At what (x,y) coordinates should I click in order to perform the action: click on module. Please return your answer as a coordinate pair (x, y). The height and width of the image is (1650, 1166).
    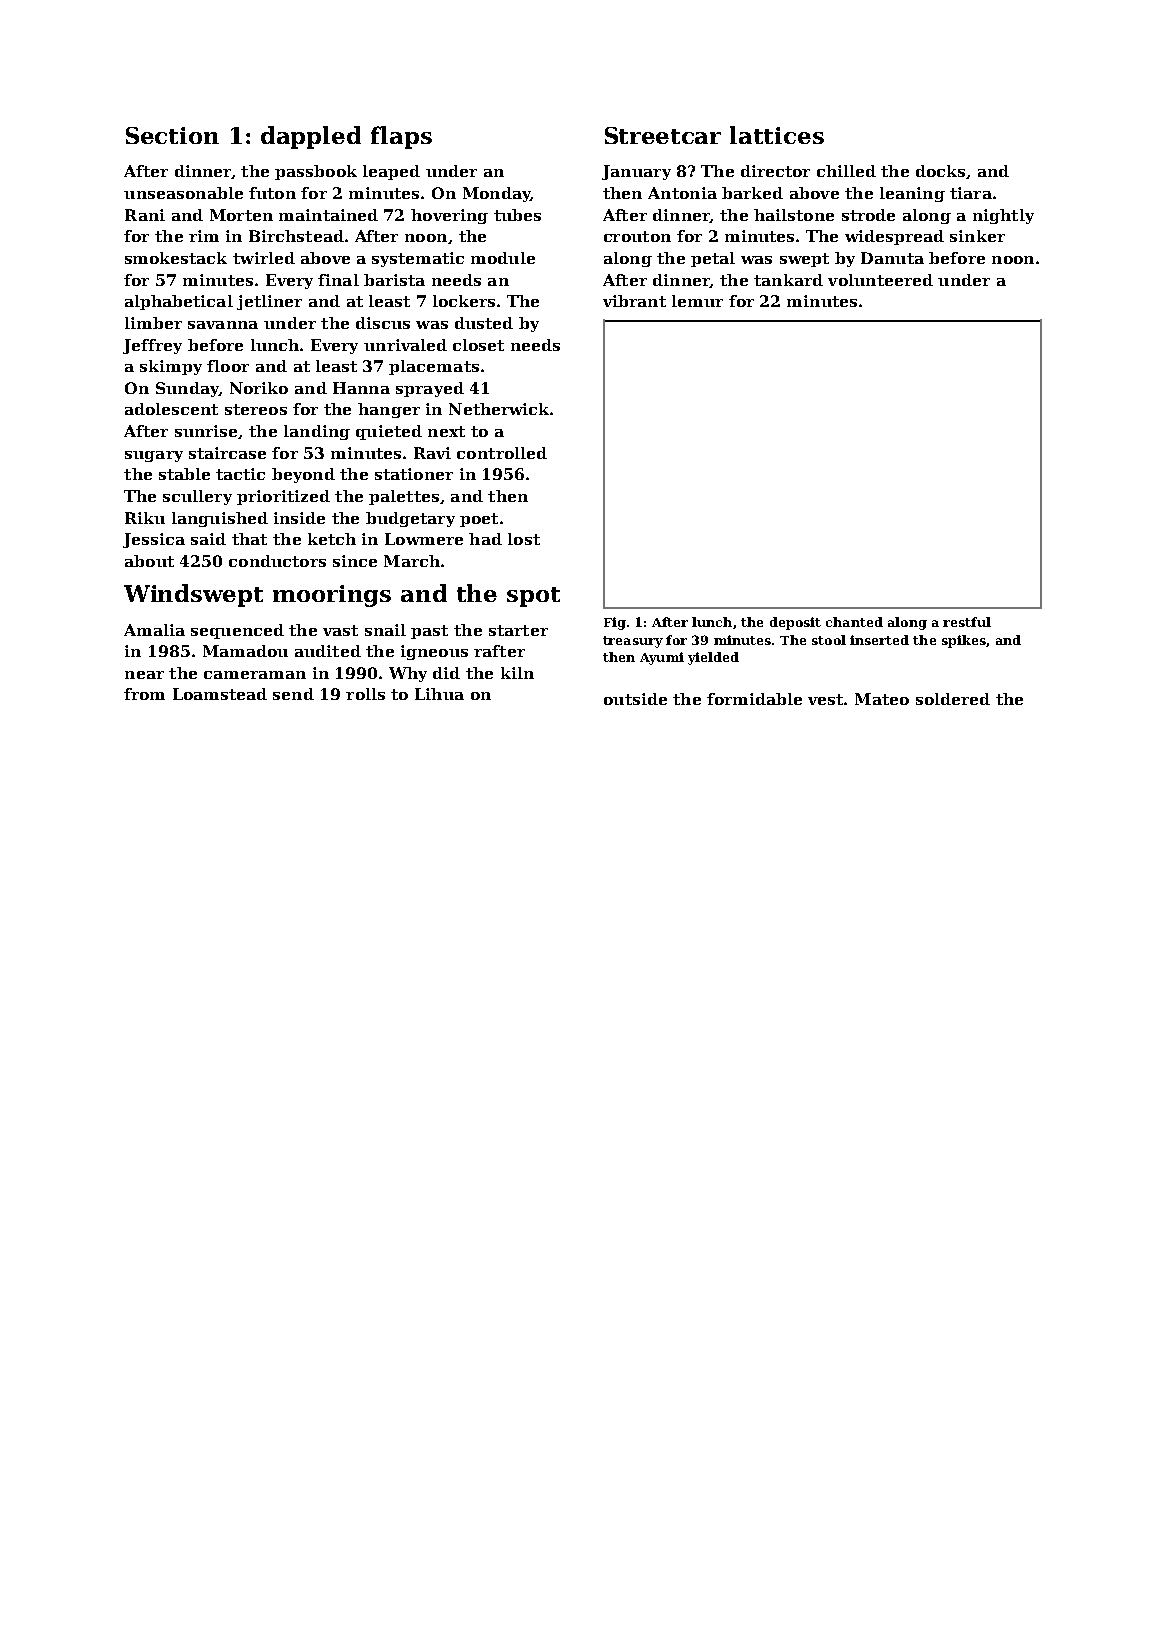
    Looking at the image, I should click on (503, 258).
